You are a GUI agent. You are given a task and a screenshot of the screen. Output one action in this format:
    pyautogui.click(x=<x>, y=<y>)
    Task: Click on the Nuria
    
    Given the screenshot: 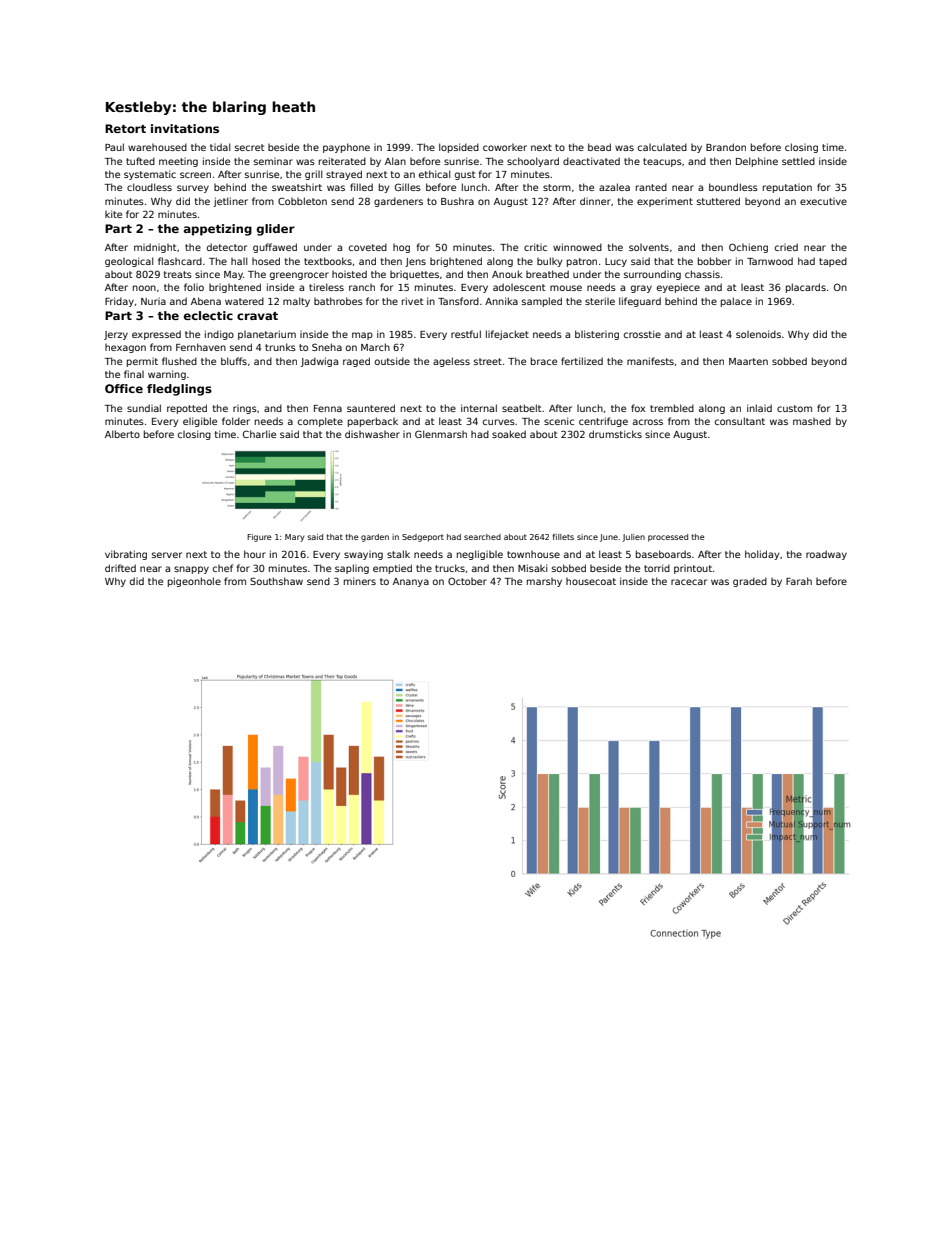 What is the action you would take?
    pyautogui.click(x=153, y=301)
